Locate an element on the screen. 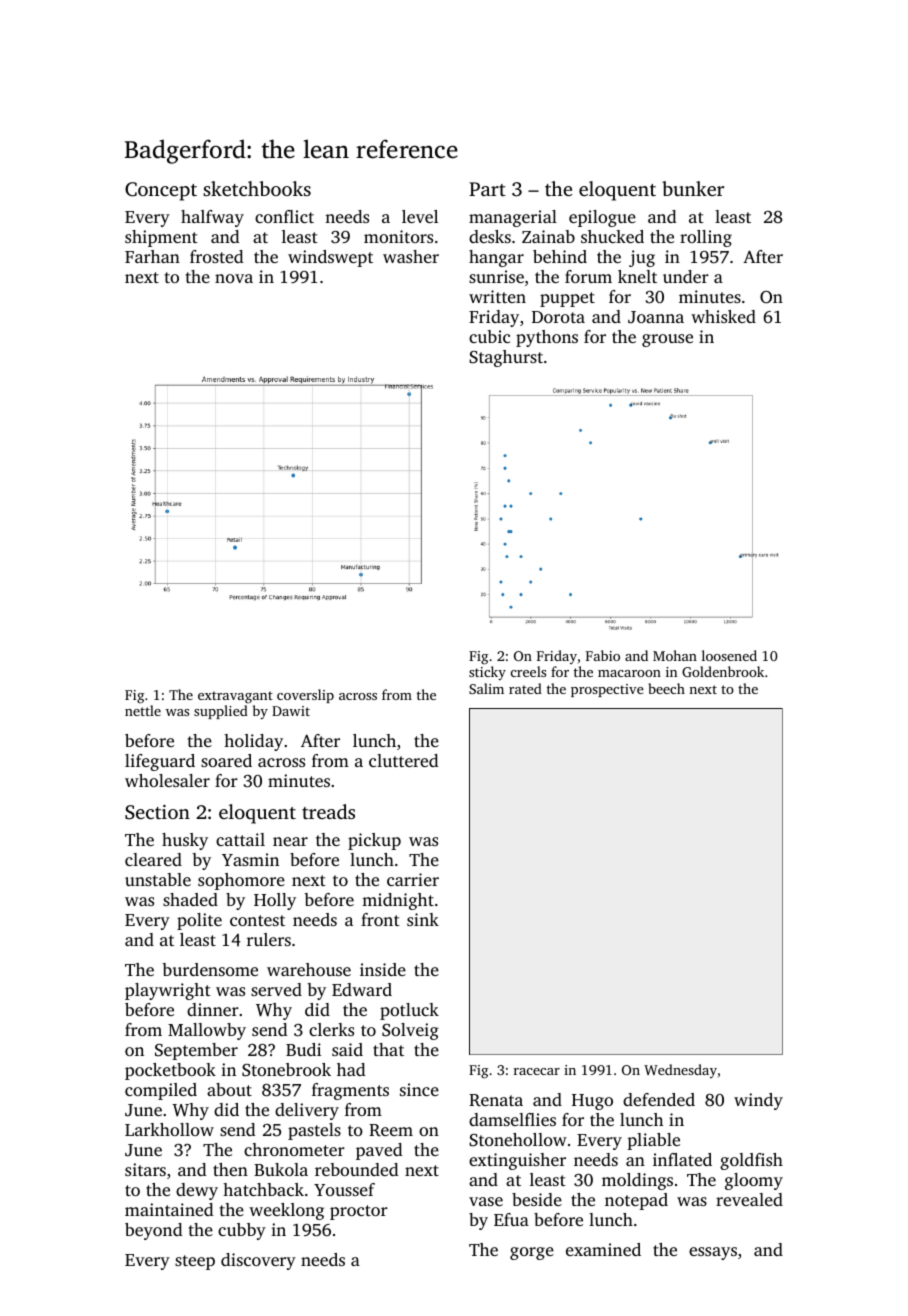 The width and height of the screenshot is (908, 1316). prospective is located at coordinates (607, 690).
